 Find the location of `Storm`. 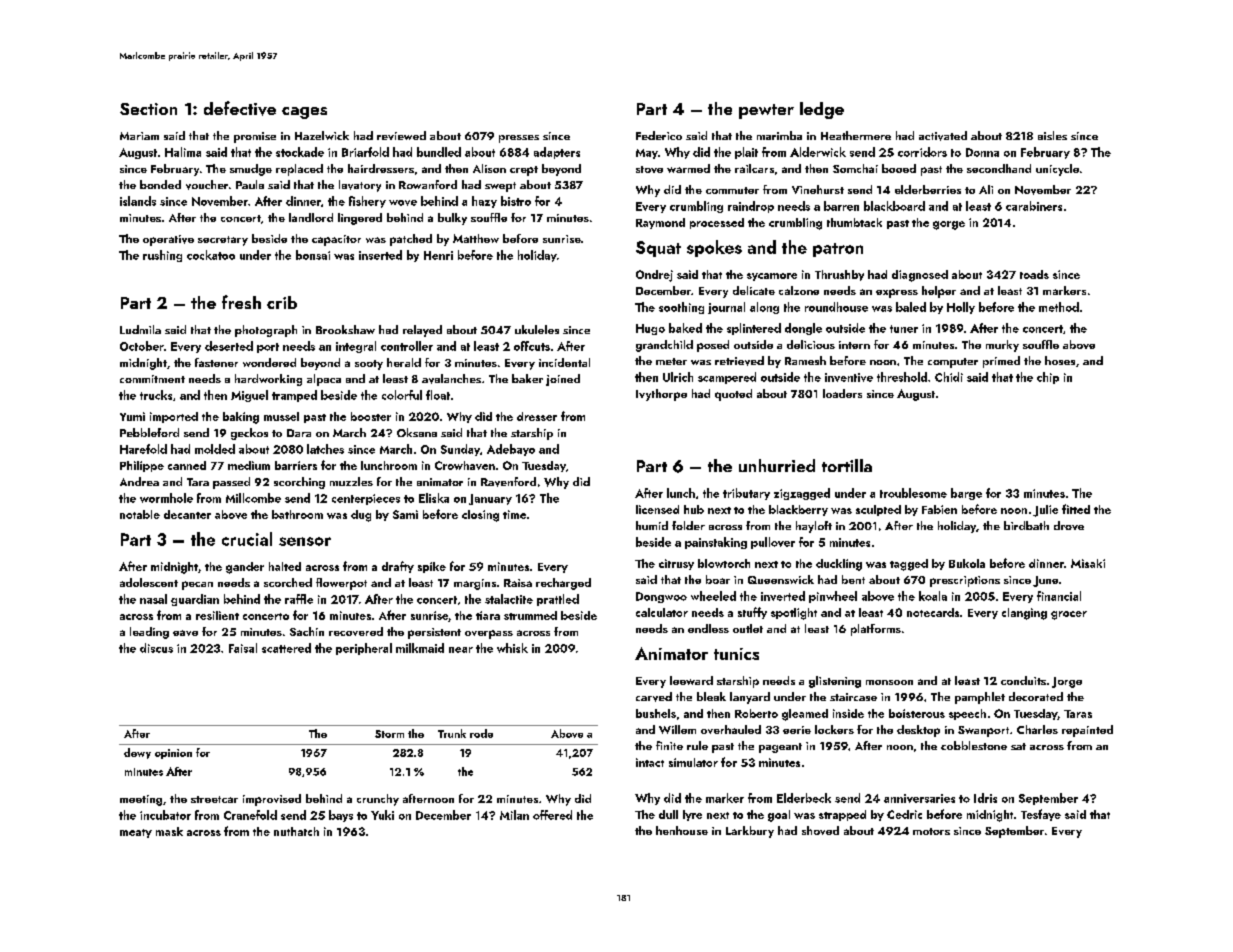

Storm is located at coordinates (389, 734).
